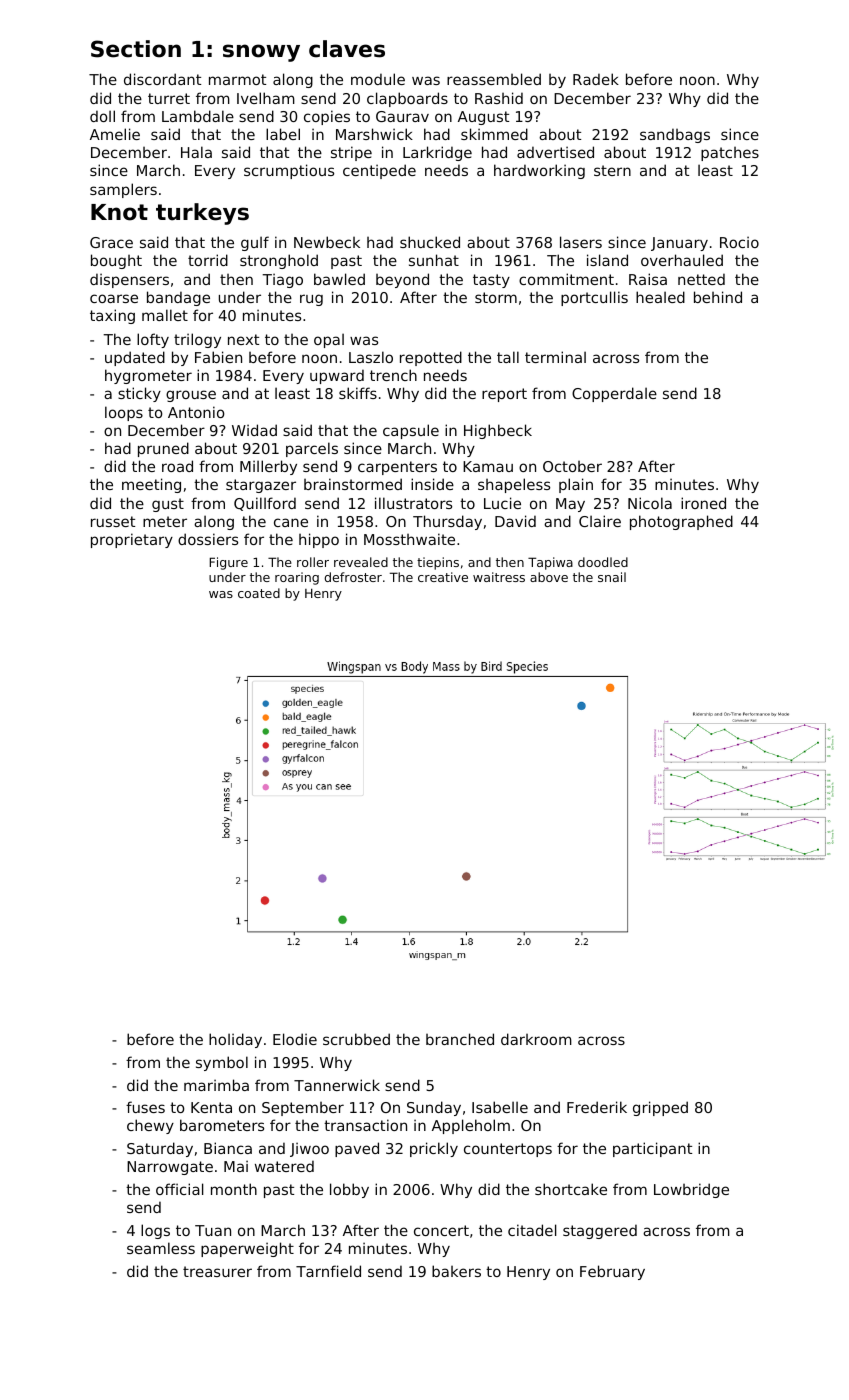 The height and width of the page is (1400, 849). Describe the element at coordinates (596, 79) in the page. I see `Radek` at that location.
